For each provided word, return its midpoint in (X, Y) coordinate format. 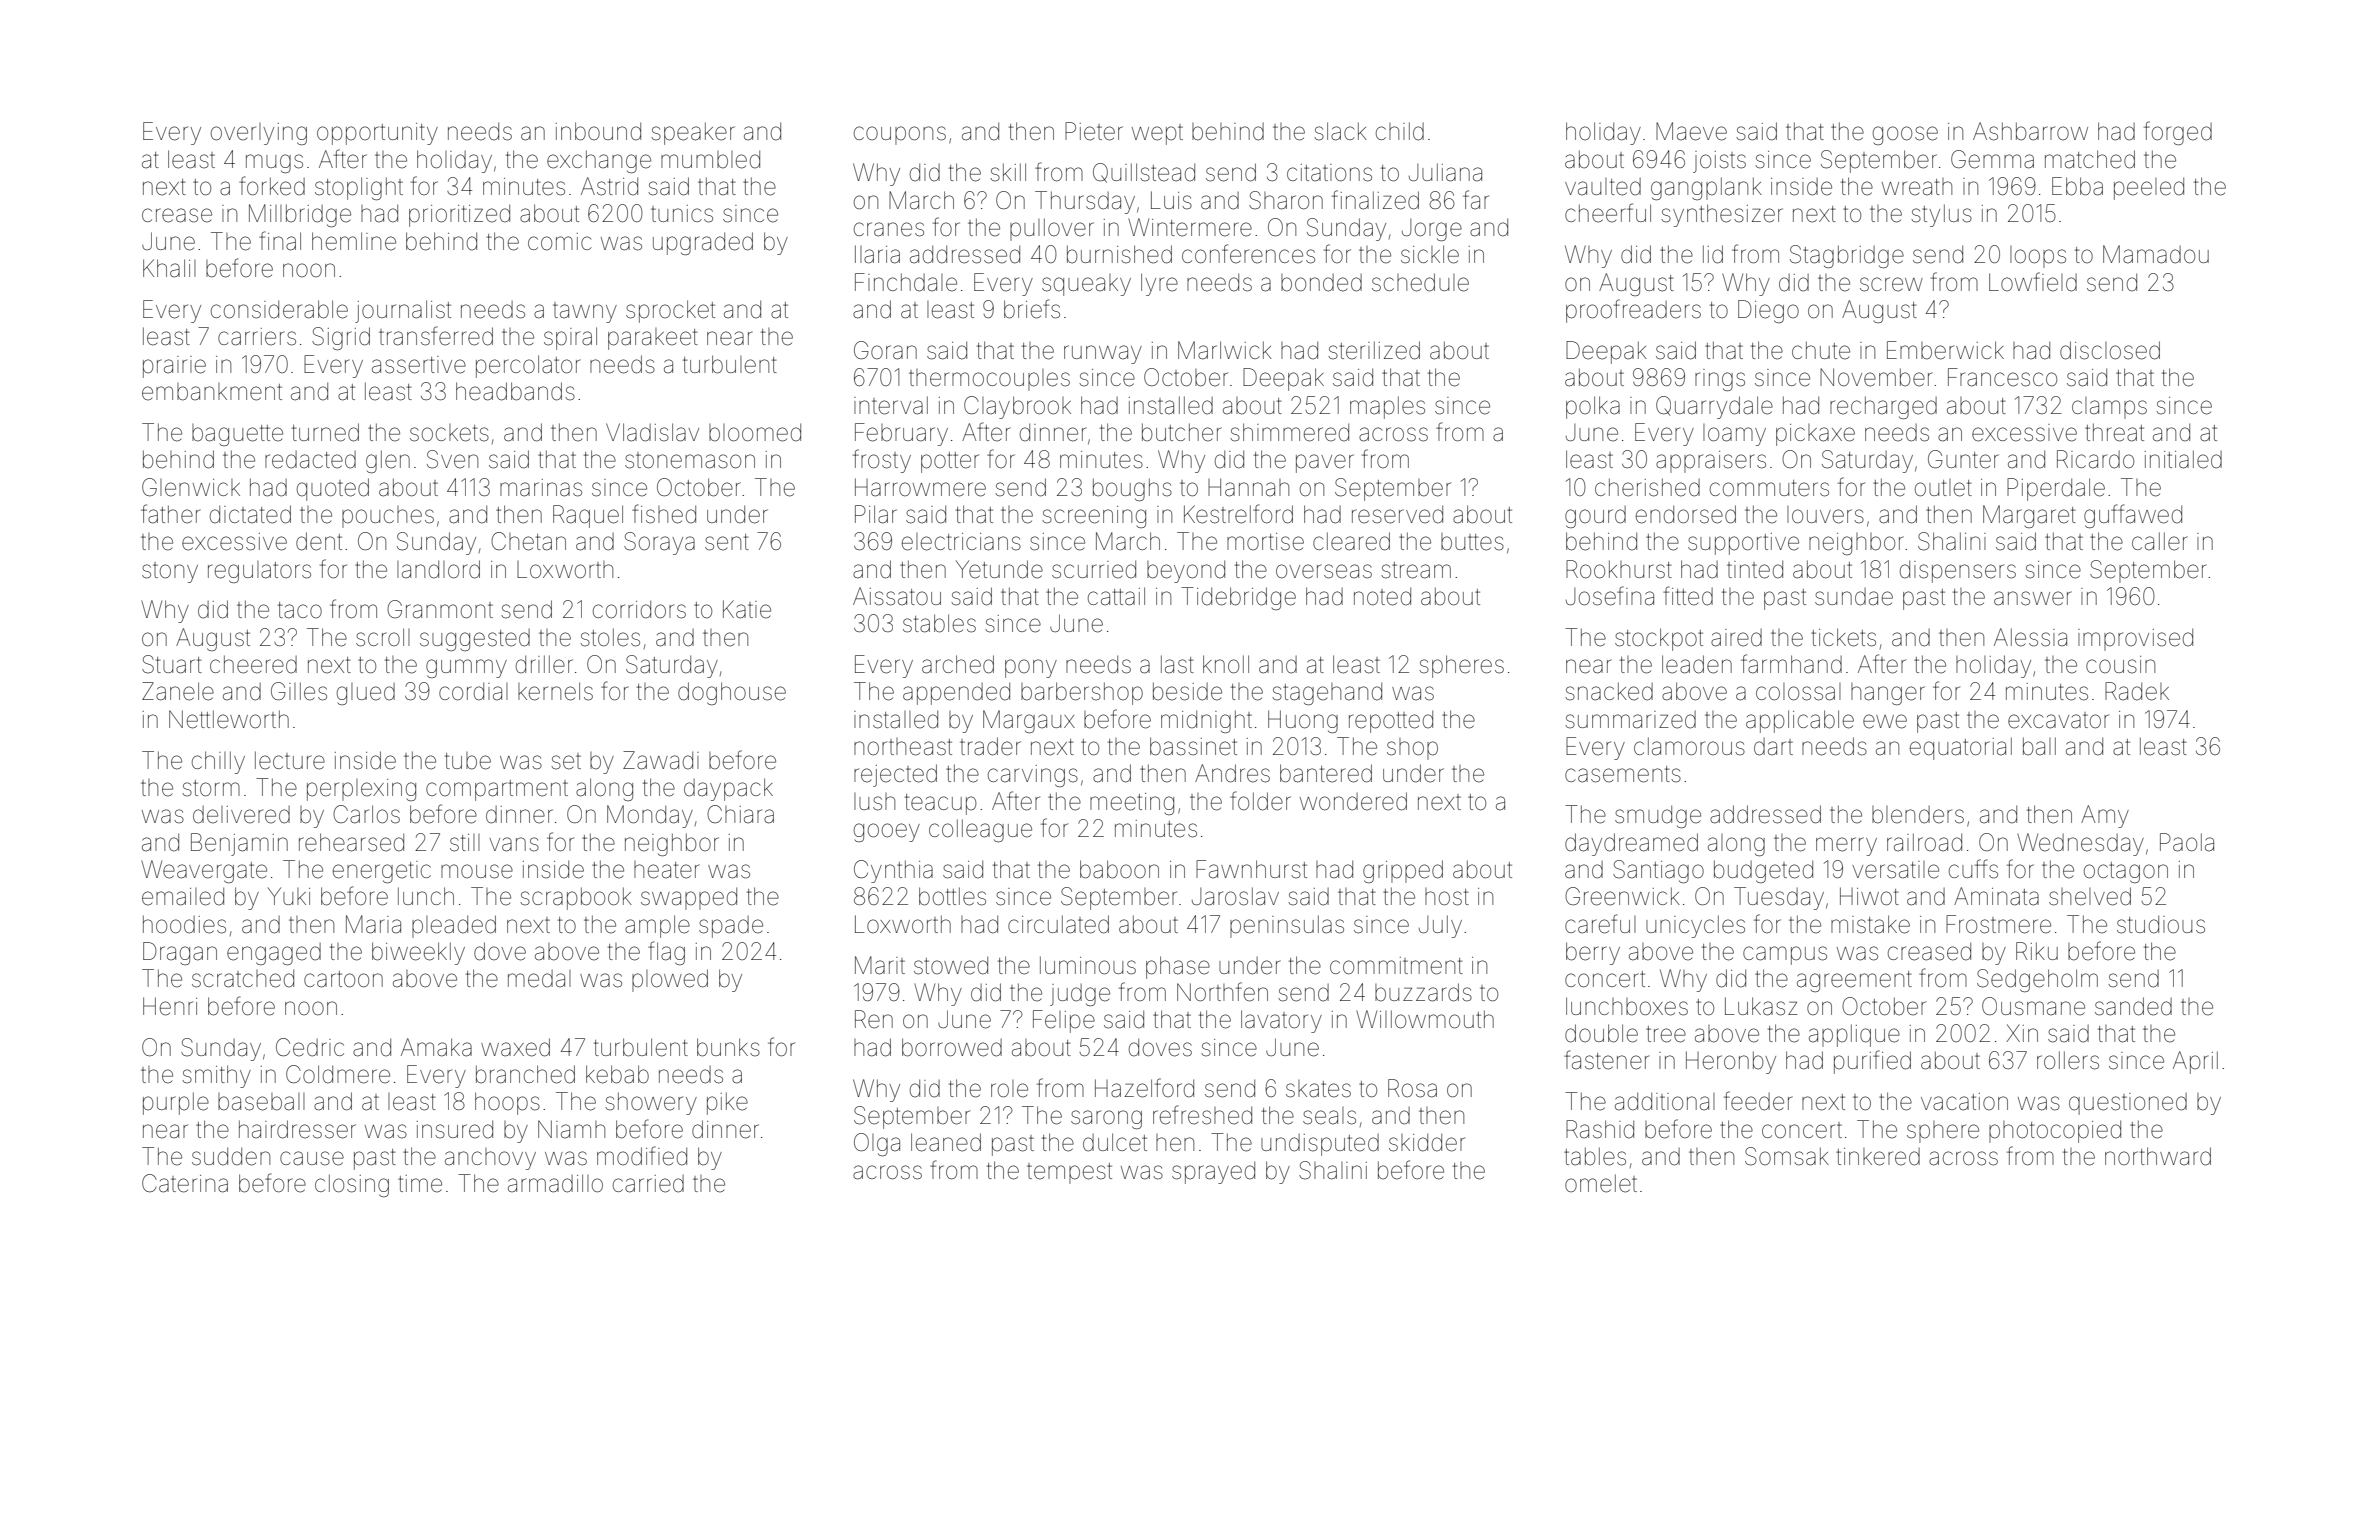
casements (1623, 774)
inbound (598, 131)
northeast (903, 747)
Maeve (1691, 131)
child (1400, 131)
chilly (218, 762)
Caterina (185, 1183)
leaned (946, 1142)
